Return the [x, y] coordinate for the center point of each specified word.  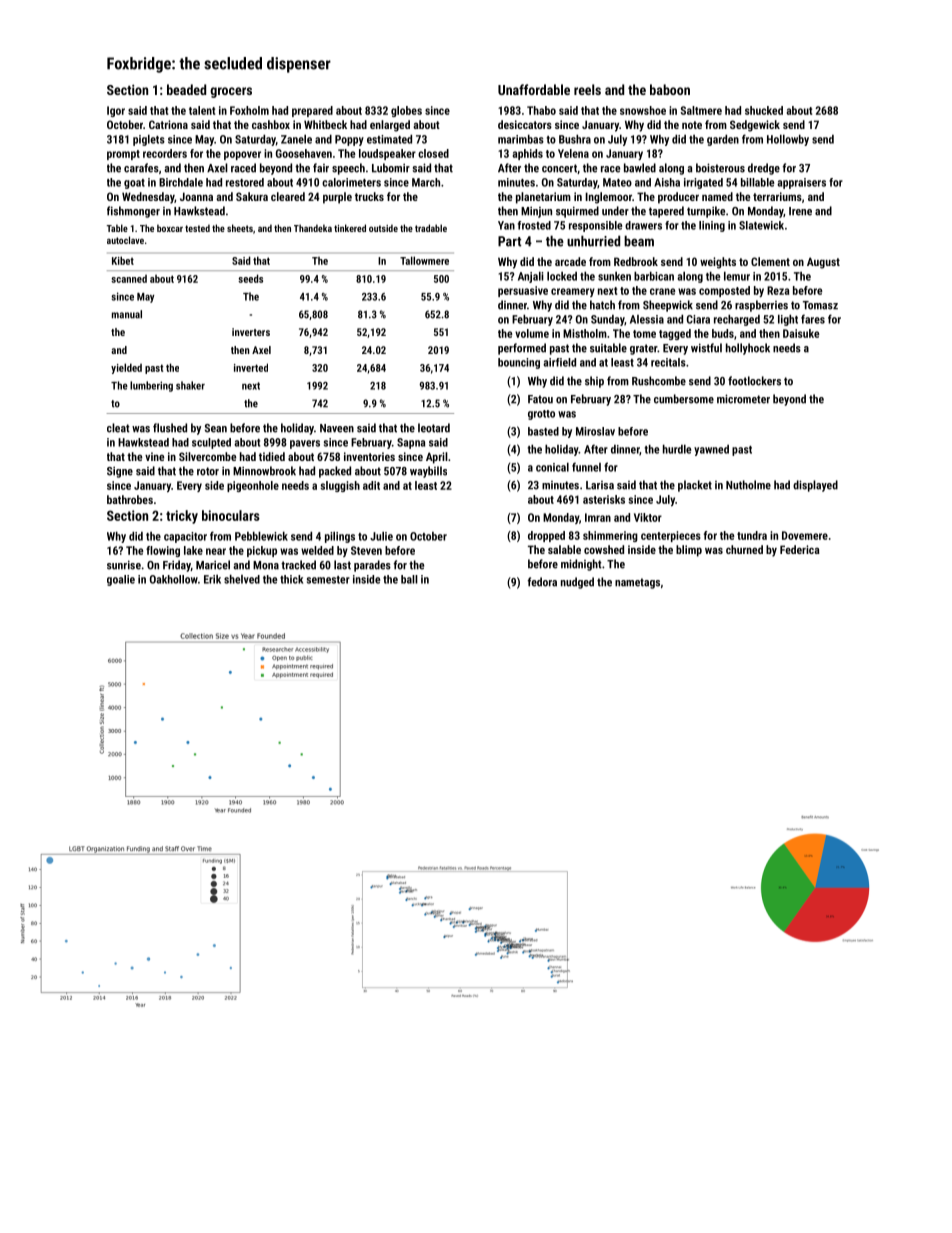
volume [532, 333]
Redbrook [636, 261]
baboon [670, 89]
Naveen [337, 428]
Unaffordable [534, 89]
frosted [534, 225]
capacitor [185, 537]
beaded [186, 89]
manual [127, 314]
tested [197, 228]
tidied [272, 456]
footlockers [754, 381]
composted [724, 291]
